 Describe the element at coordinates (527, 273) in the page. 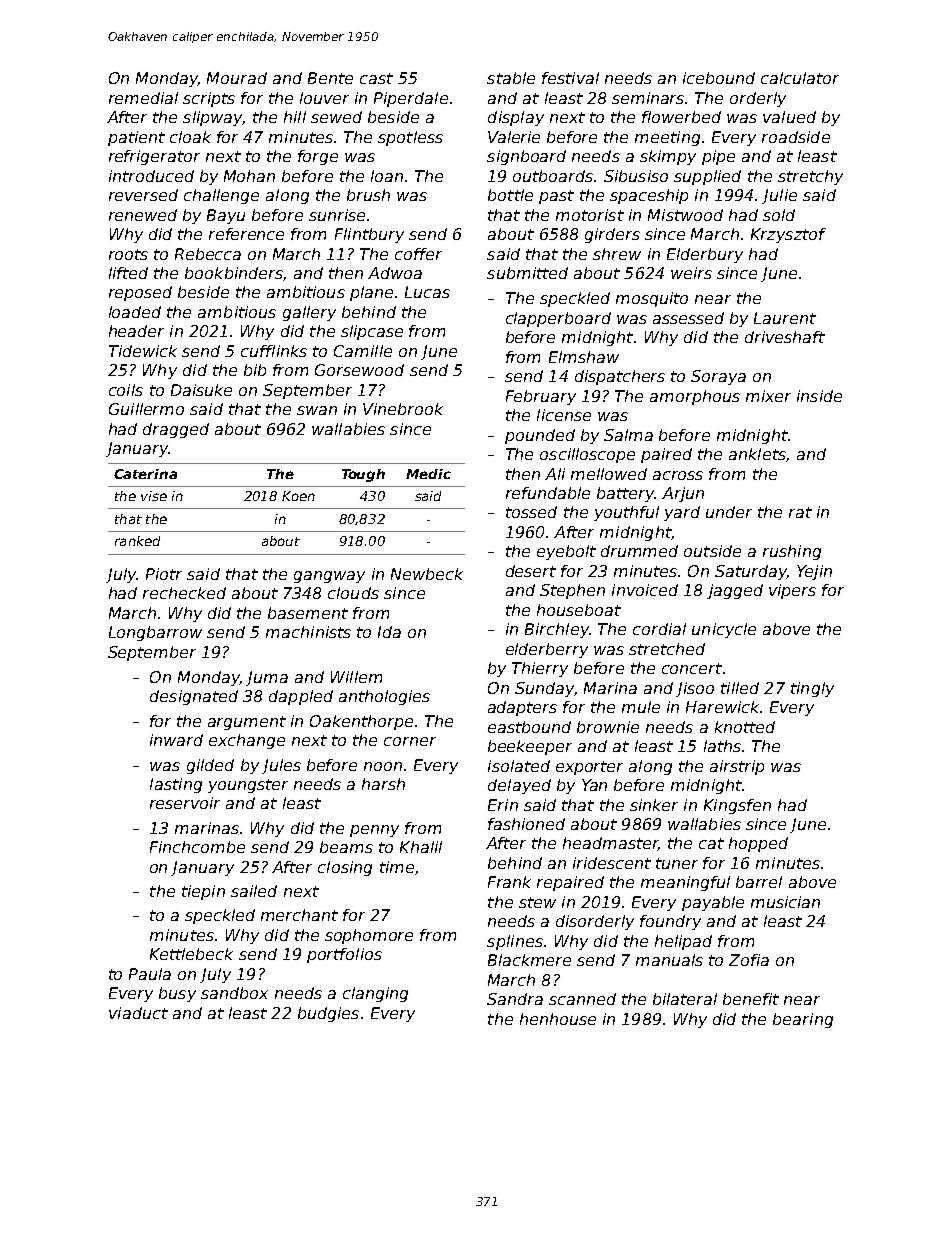

I see `submitted` at that location.
